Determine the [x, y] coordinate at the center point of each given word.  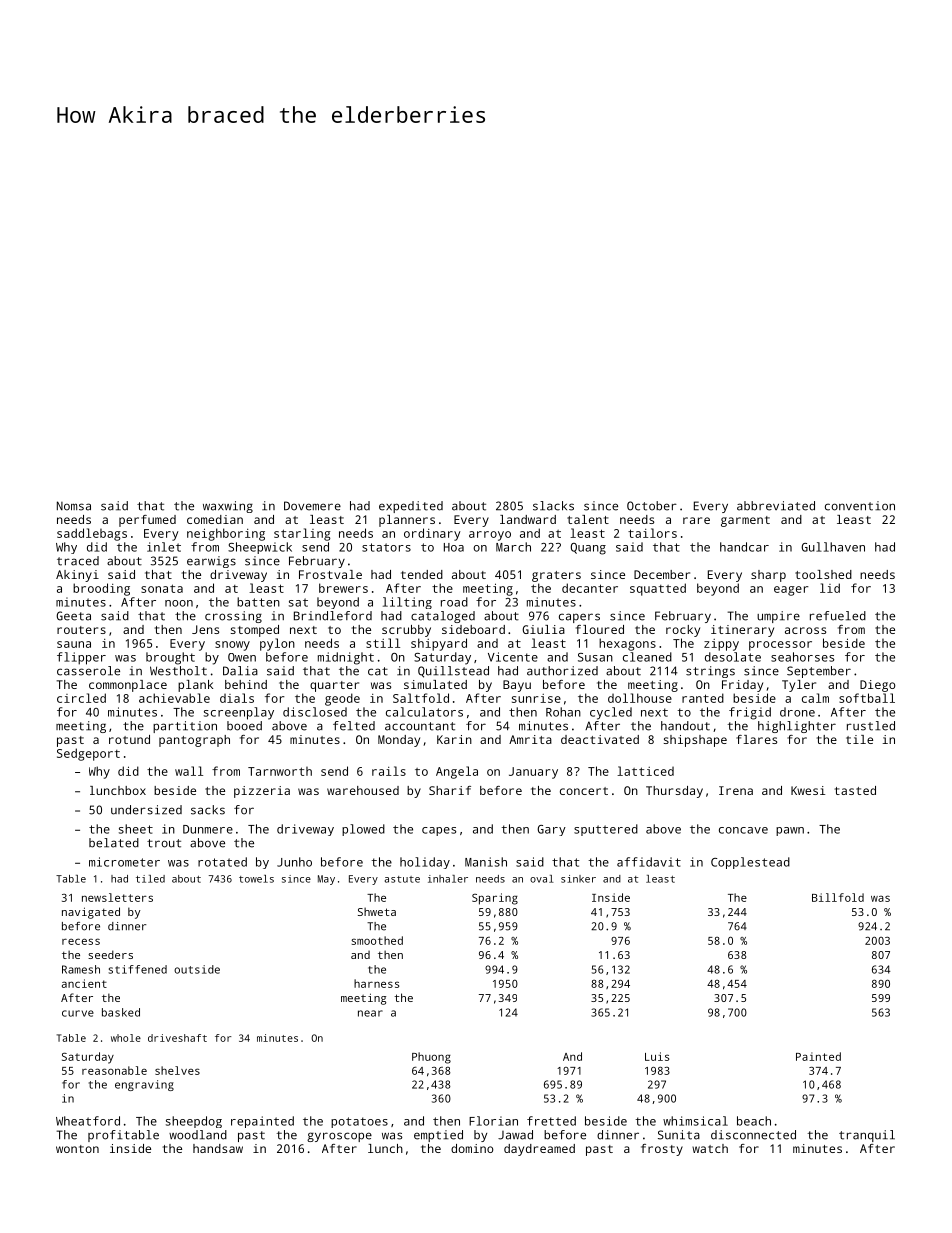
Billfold [838, 897]
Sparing [495, 899]
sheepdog [194, 1122]
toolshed [823, 574]
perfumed [147, 521]
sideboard [473, 629]
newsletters [117, 897]
